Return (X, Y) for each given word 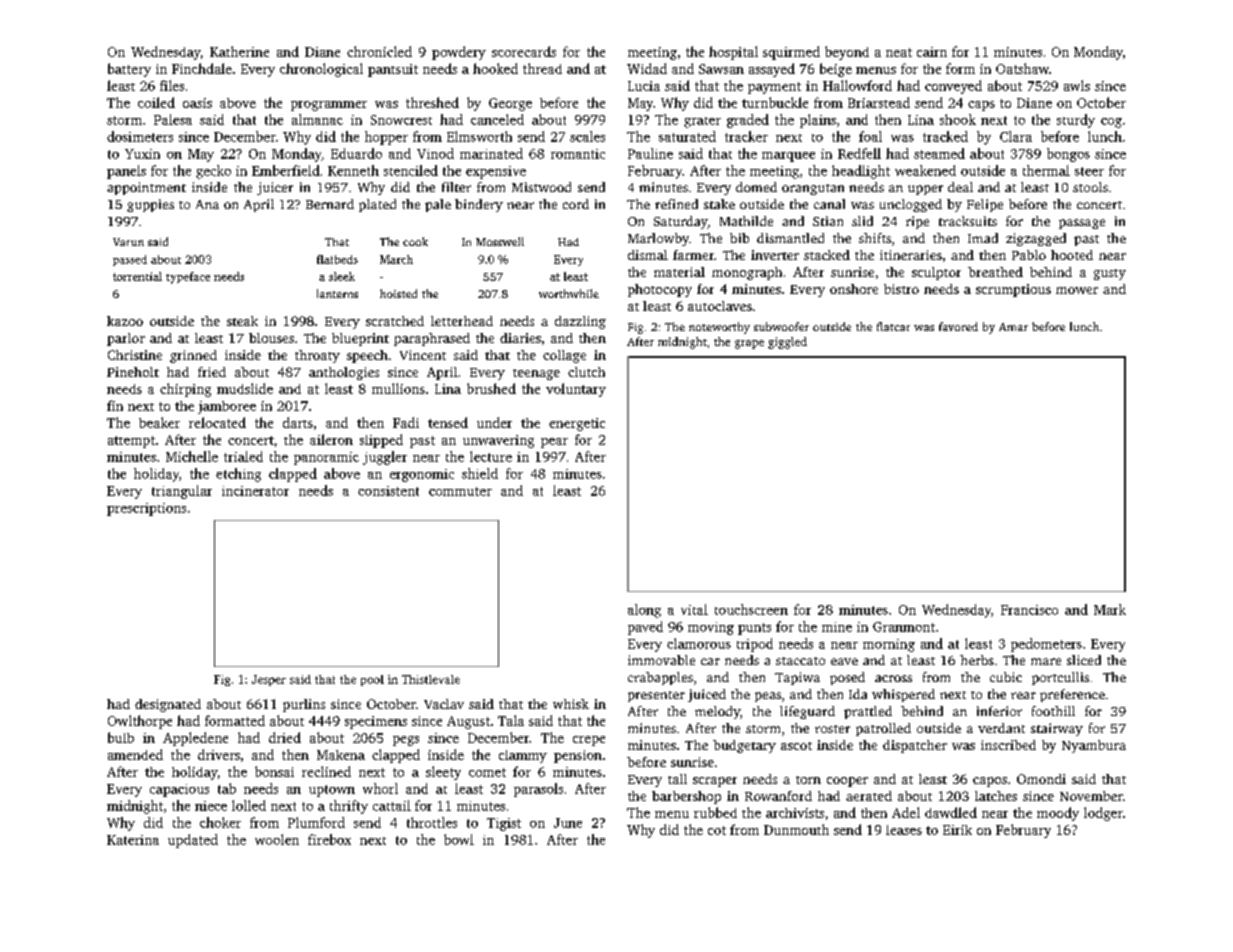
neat (899, 52)
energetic (577, 424)
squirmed (791, 53)
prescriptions (146, 509)
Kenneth (353, 170)
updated (193, 841)
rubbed (715, 812)
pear (554, 443)
